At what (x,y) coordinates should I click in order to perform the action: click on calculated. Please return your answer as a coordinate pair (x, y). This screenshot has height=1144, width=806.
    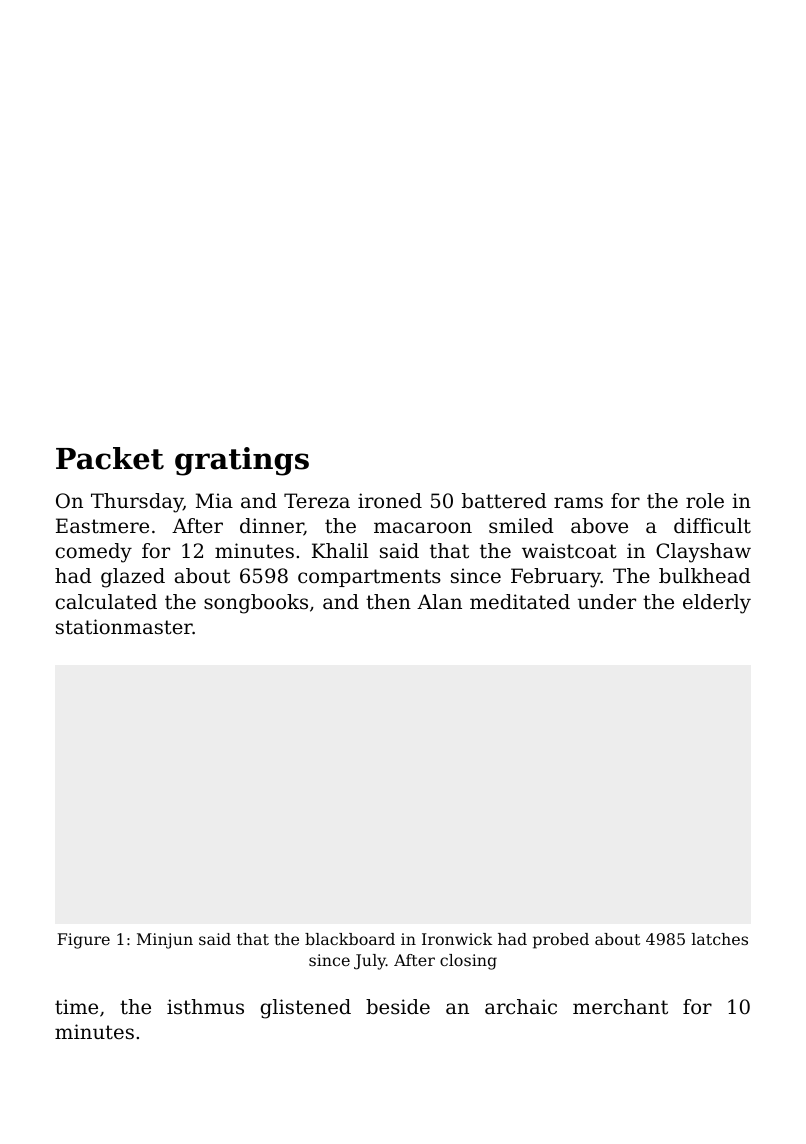
    Looking at the image, I should click on (106, 602).
